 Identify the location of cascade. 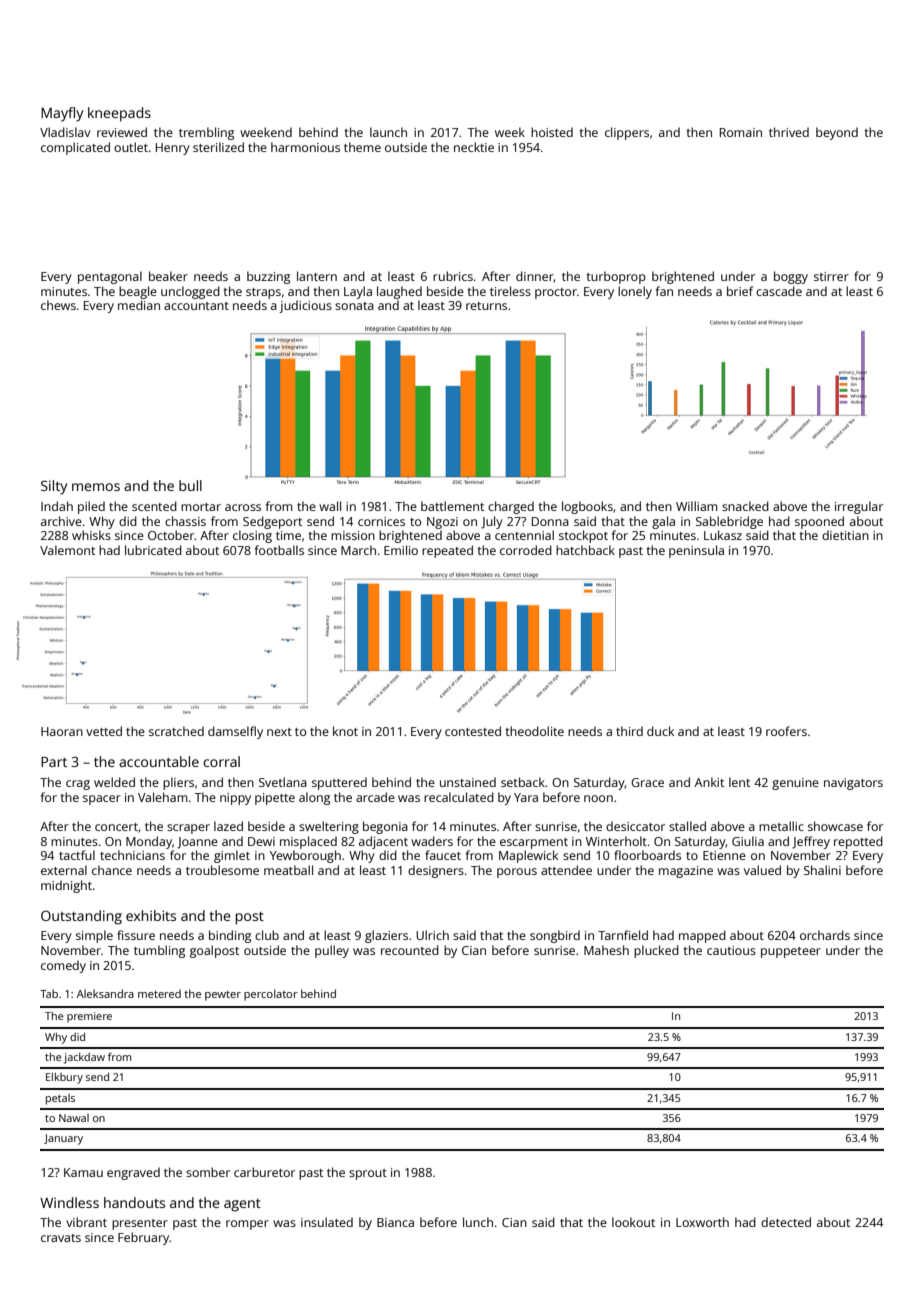
(779, 291).
